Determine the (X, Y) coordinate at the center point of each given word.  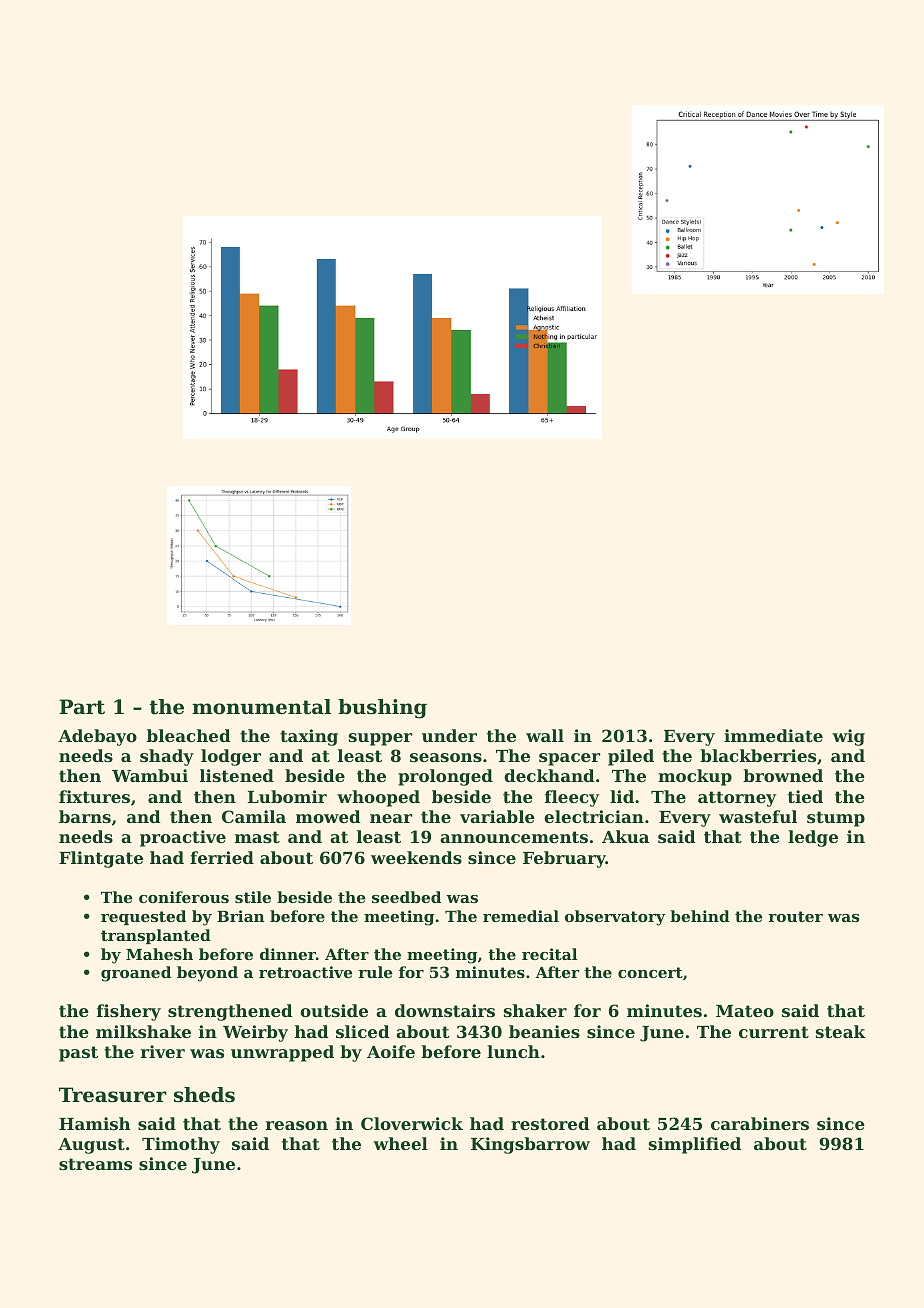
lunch (513, 1051)
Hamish (94, 1123)
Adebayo (97, 737)
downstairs (445, 1010)
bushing (382, 709)
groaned (136, 974)
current (774, 1032)
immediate (773, 735)
